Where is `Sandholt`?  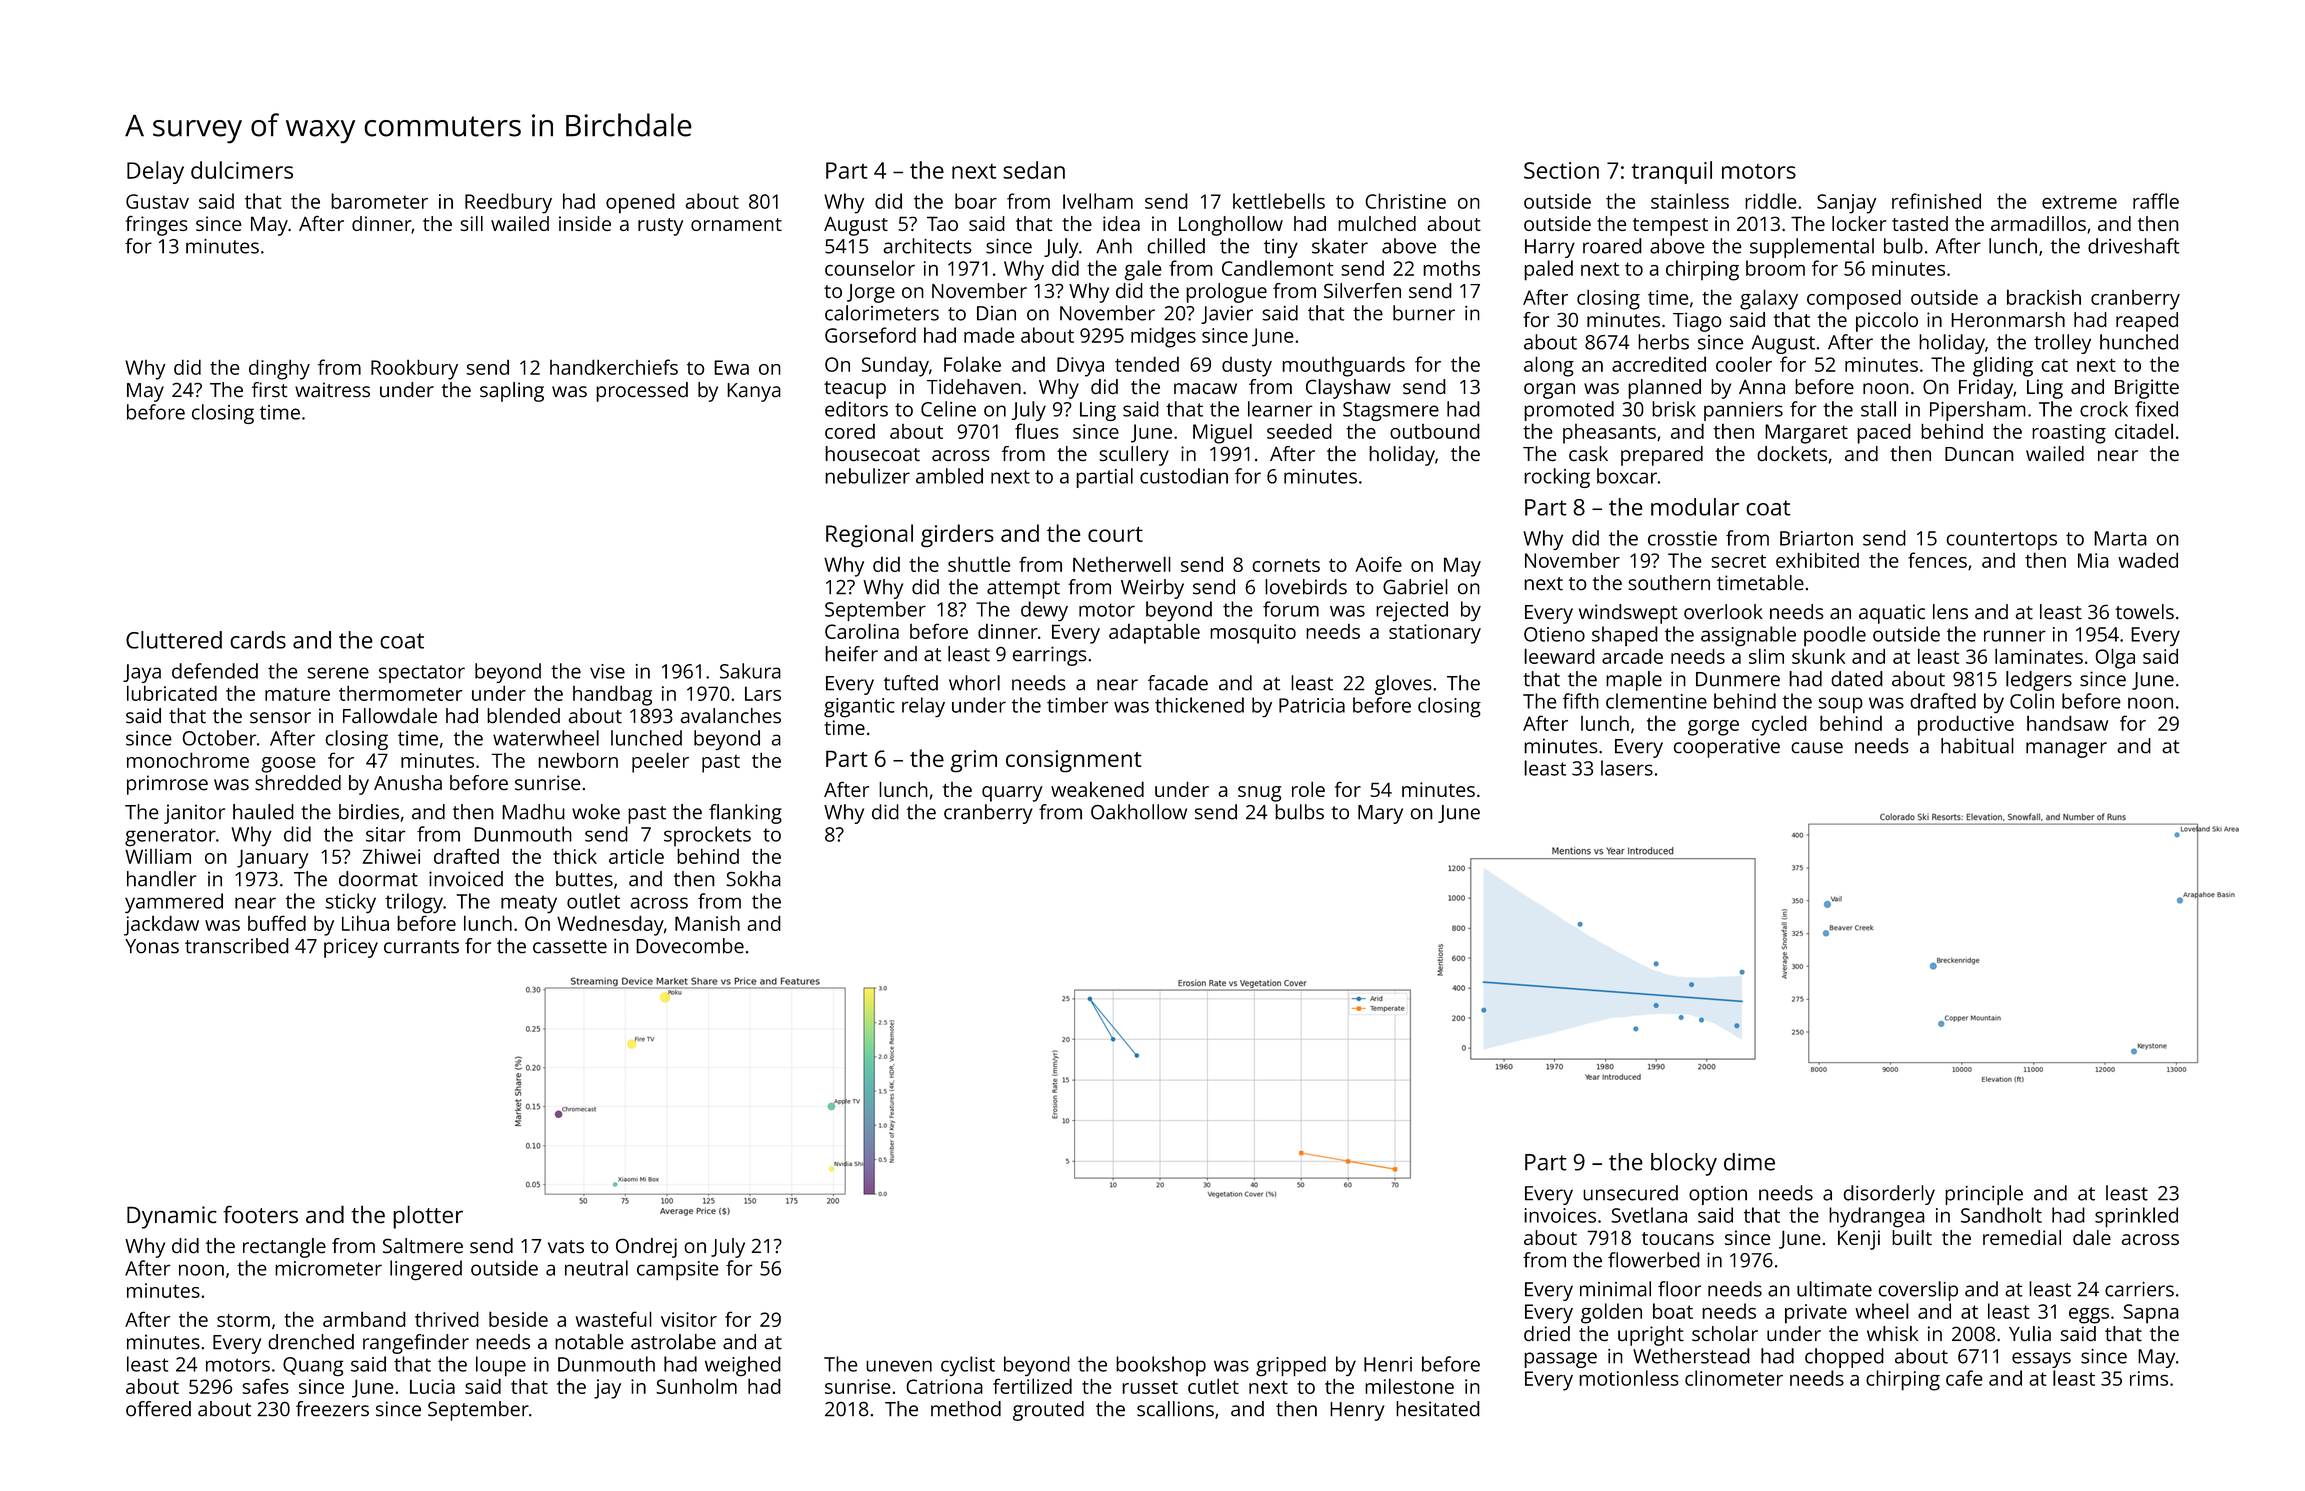
Sandholt is located at coordinates (2001, 1215).
